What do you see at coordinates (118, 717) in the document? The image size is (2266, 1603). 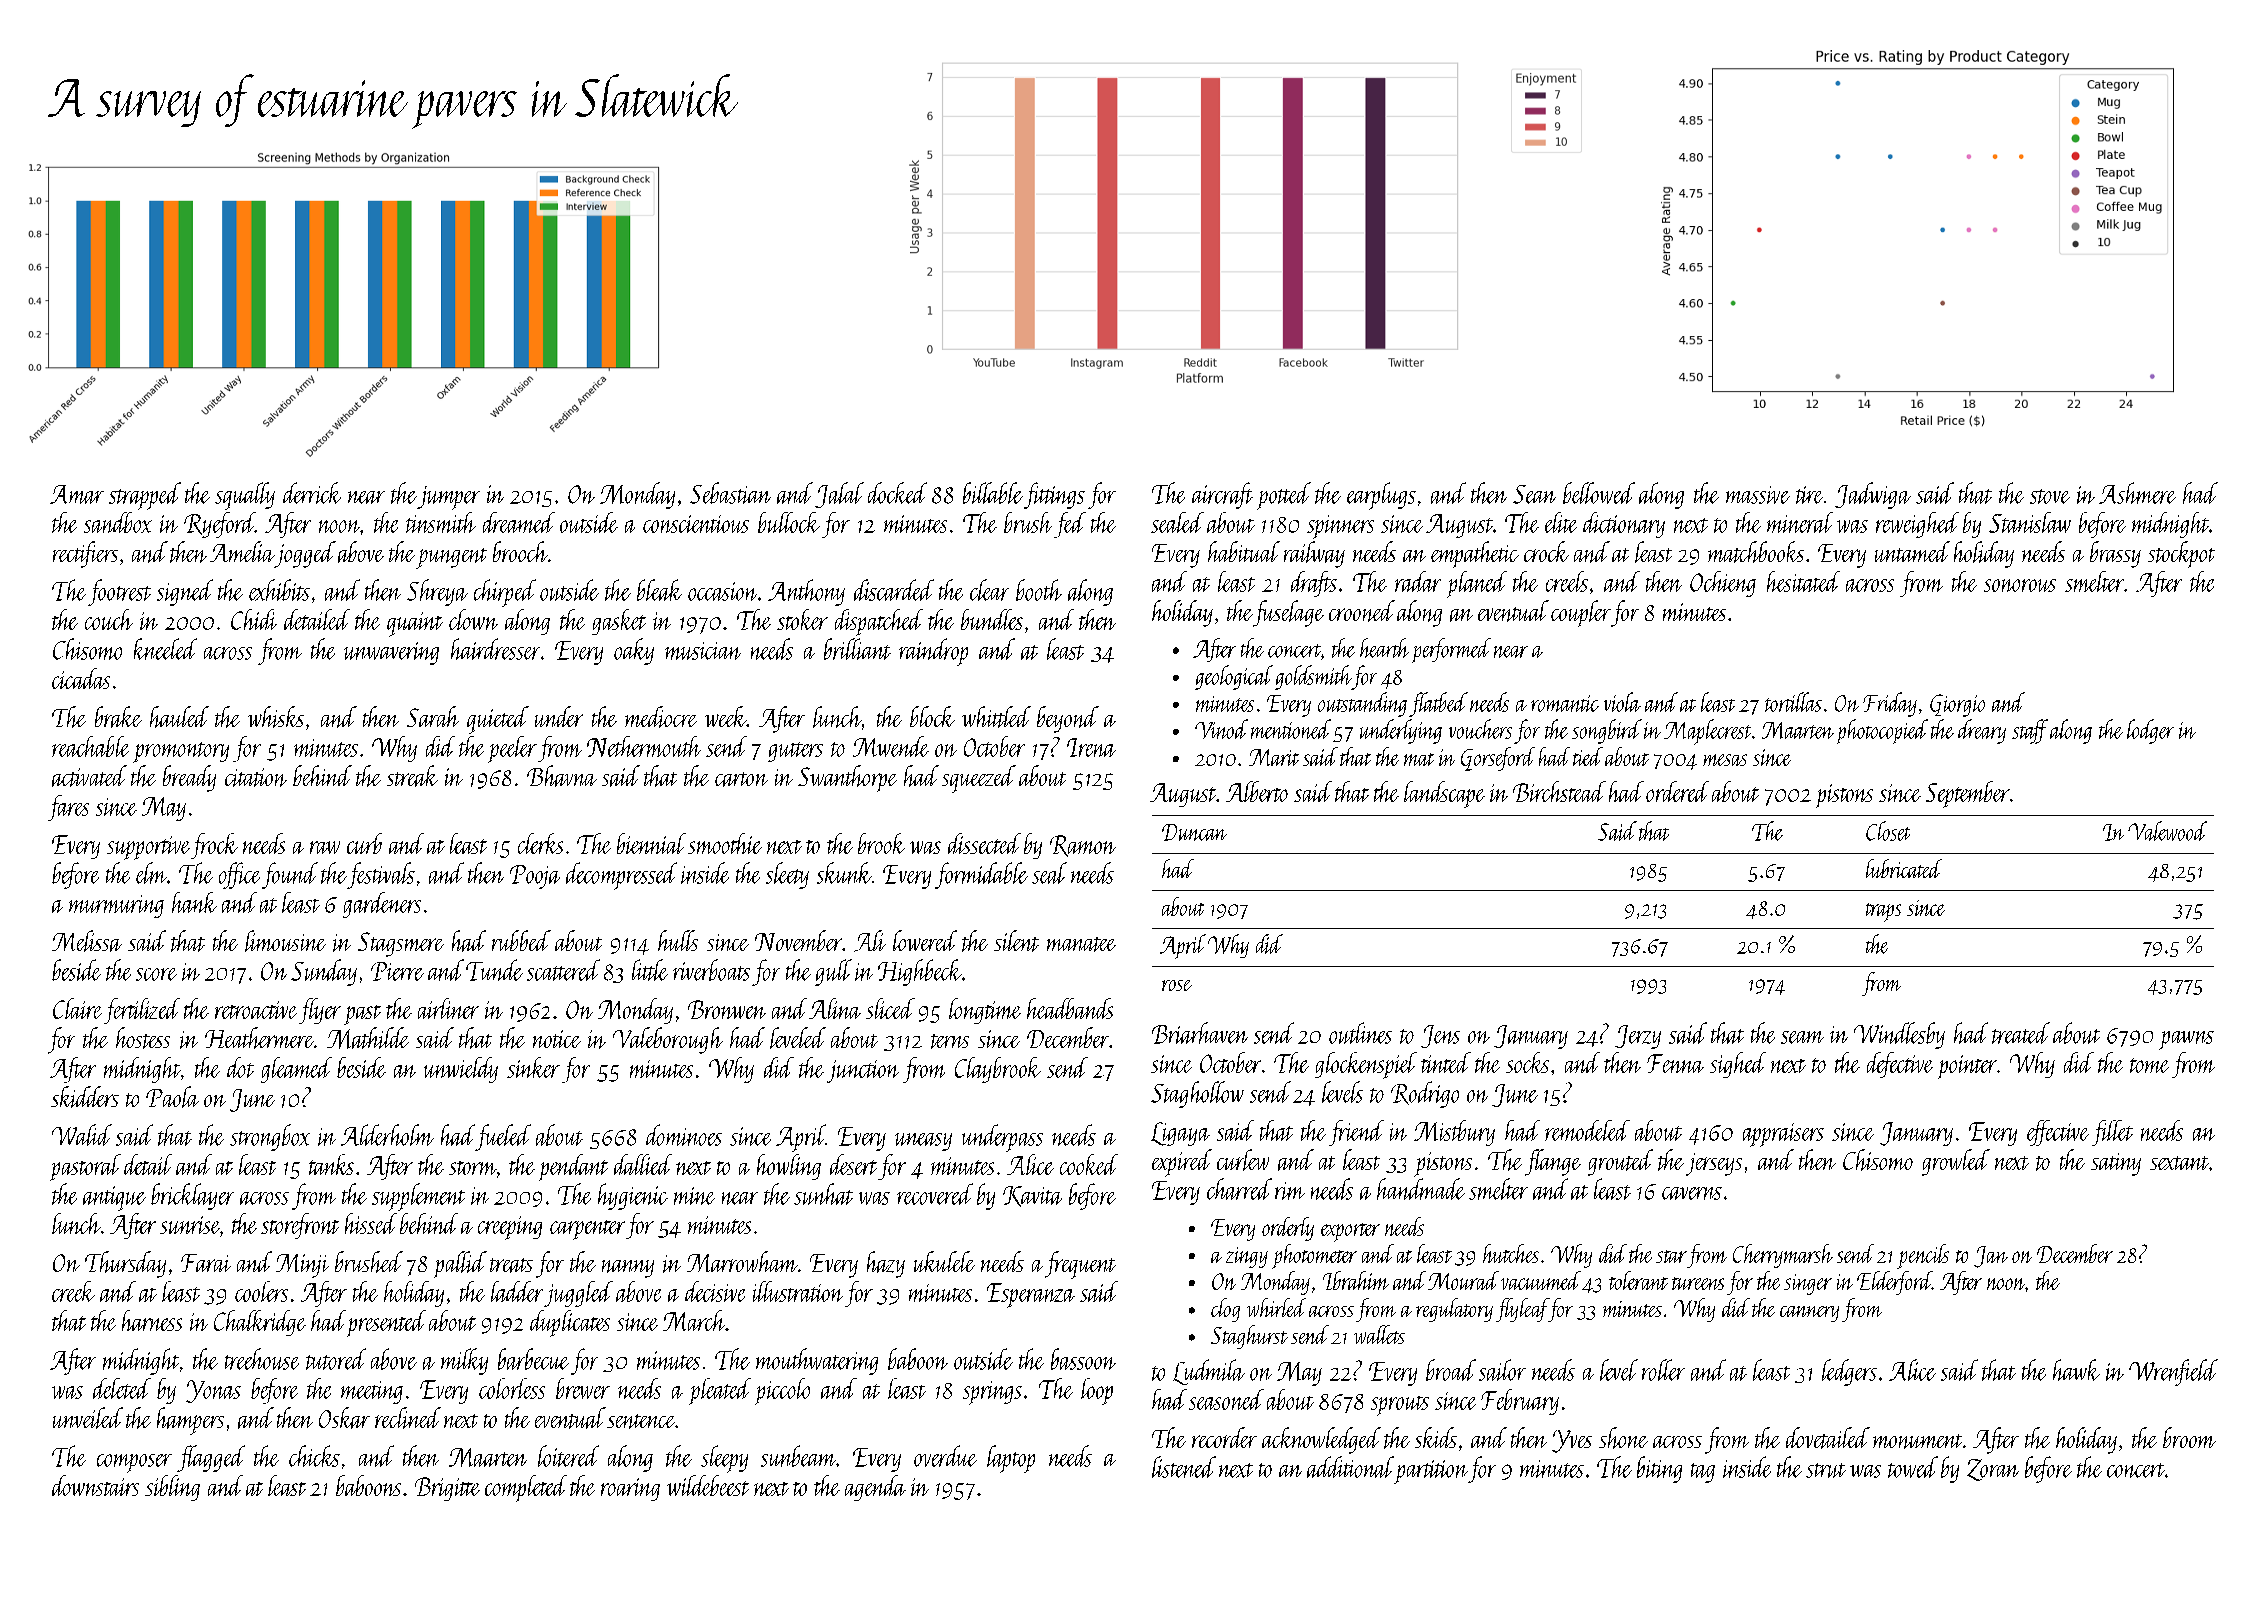 I see `brake` at bounding box center [118, 717].
